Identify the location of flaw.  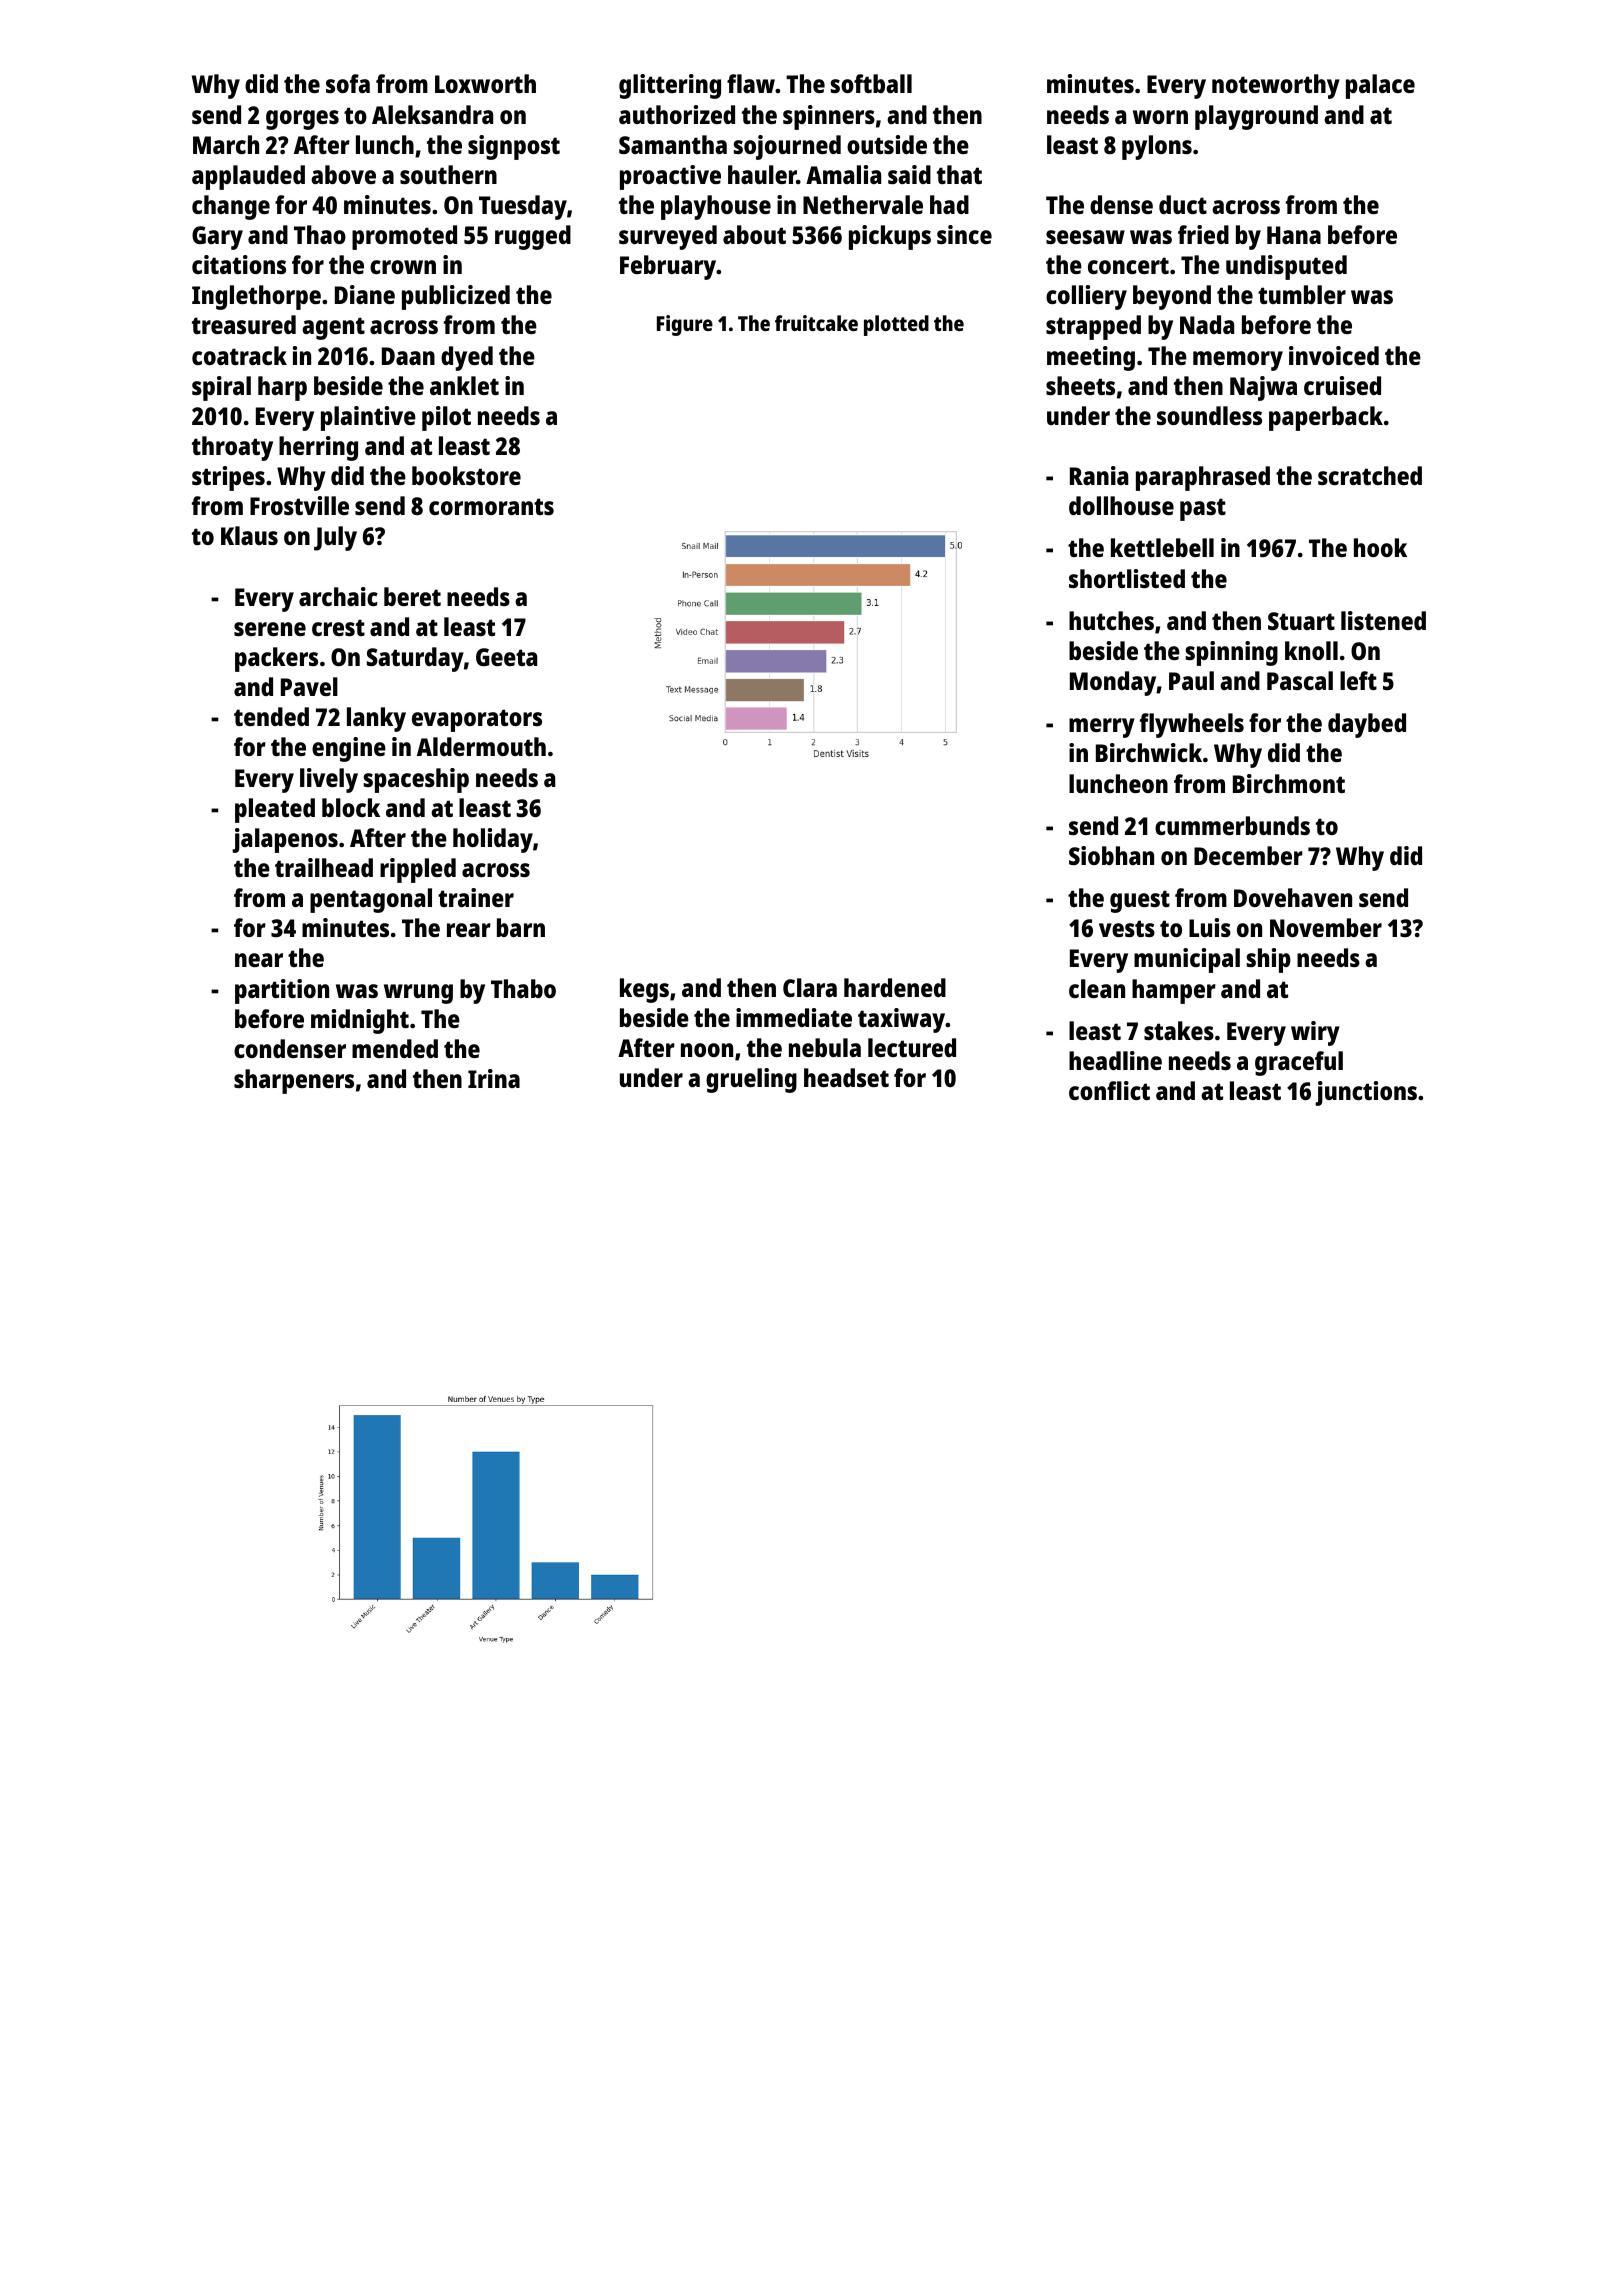
(751, 83).
